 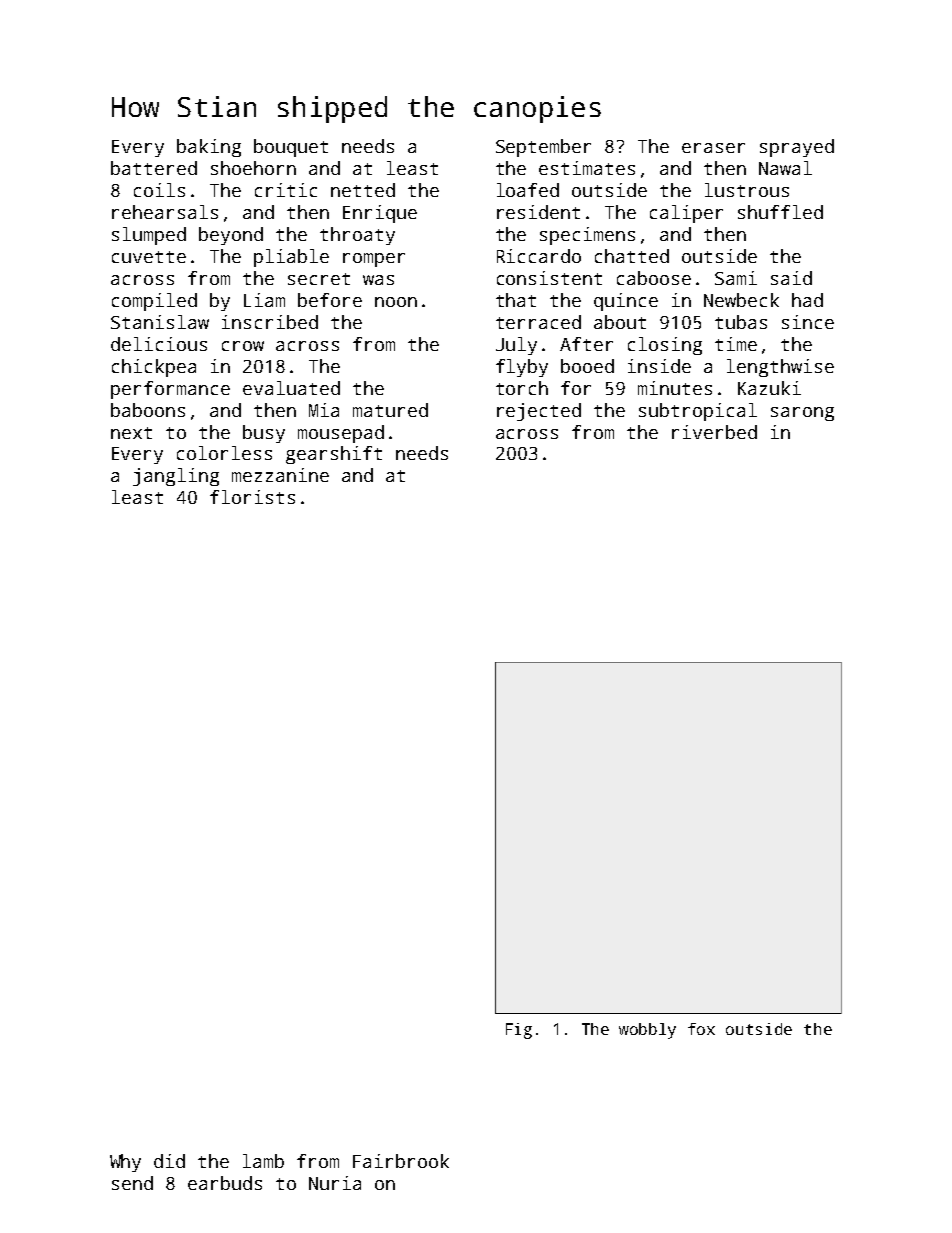 What do you see at coordinates (675, 388) in the page?
I see `minutes` at bounding box center [675, 388].
